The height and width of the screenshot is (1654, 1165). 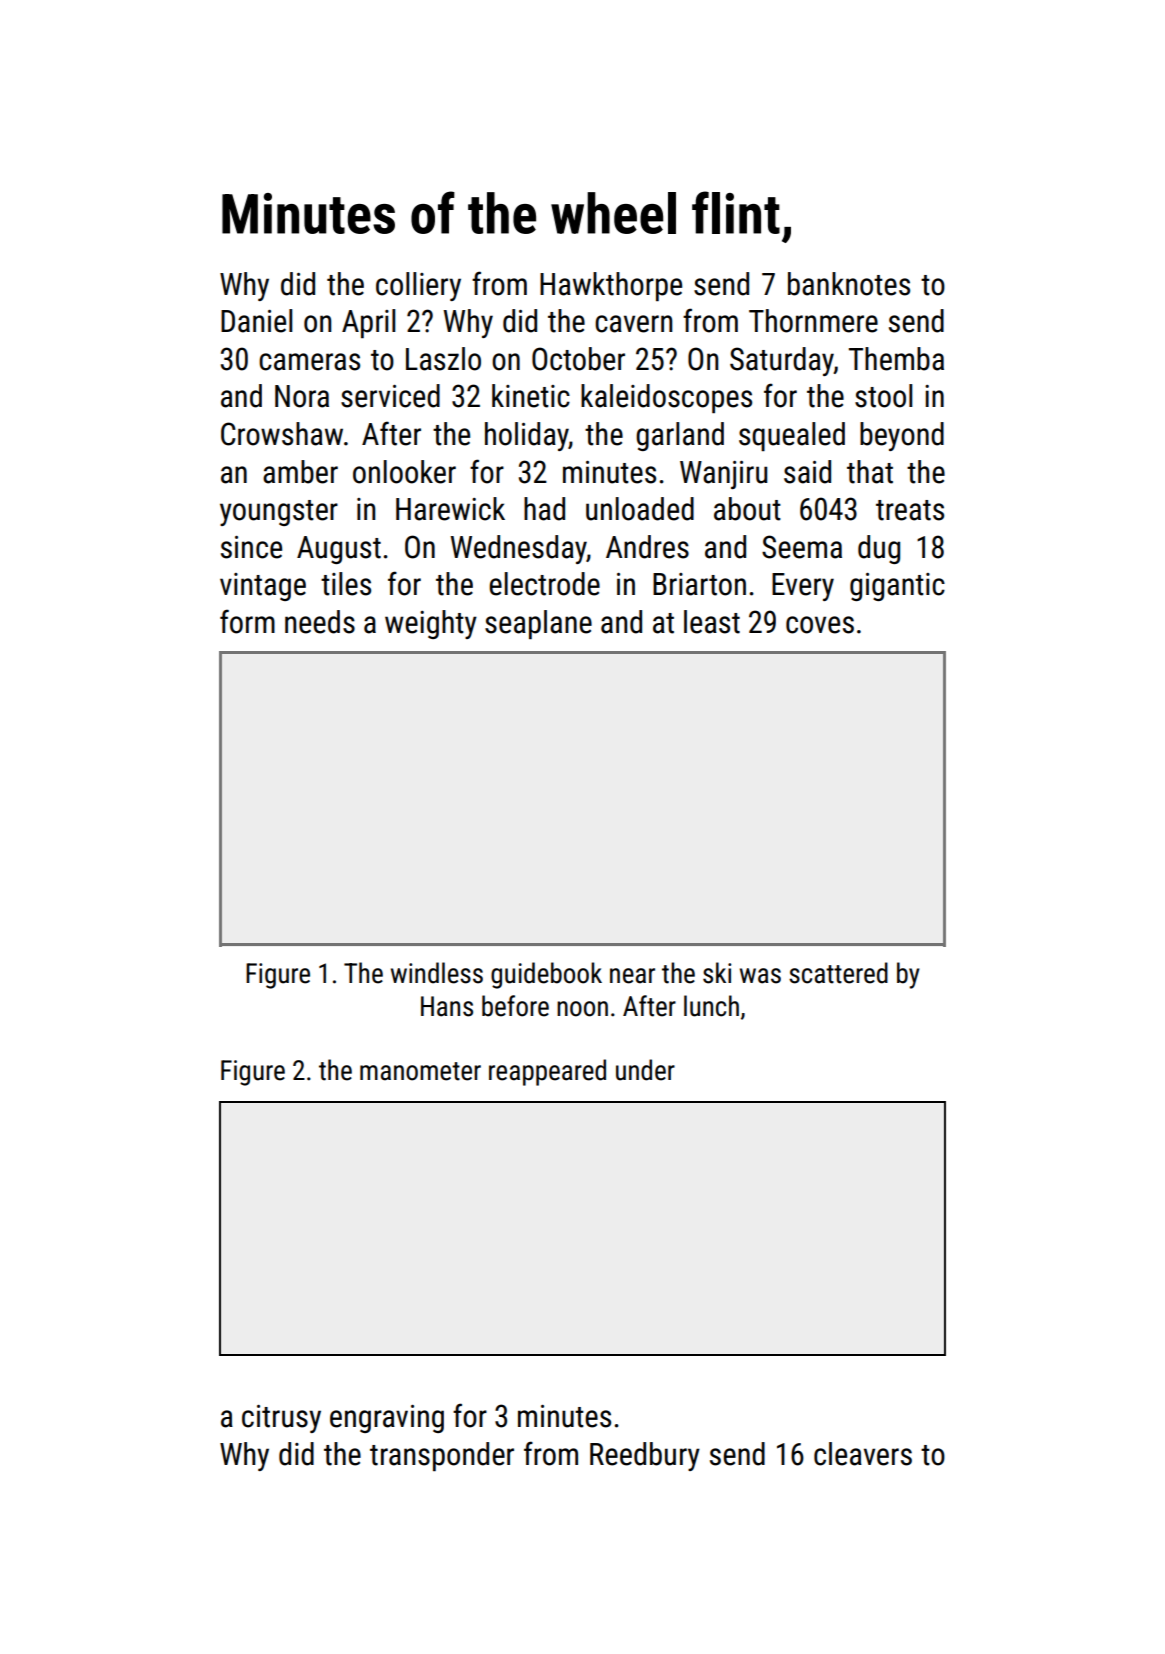 I want to click on weighty, so click(x=431, y=624).
